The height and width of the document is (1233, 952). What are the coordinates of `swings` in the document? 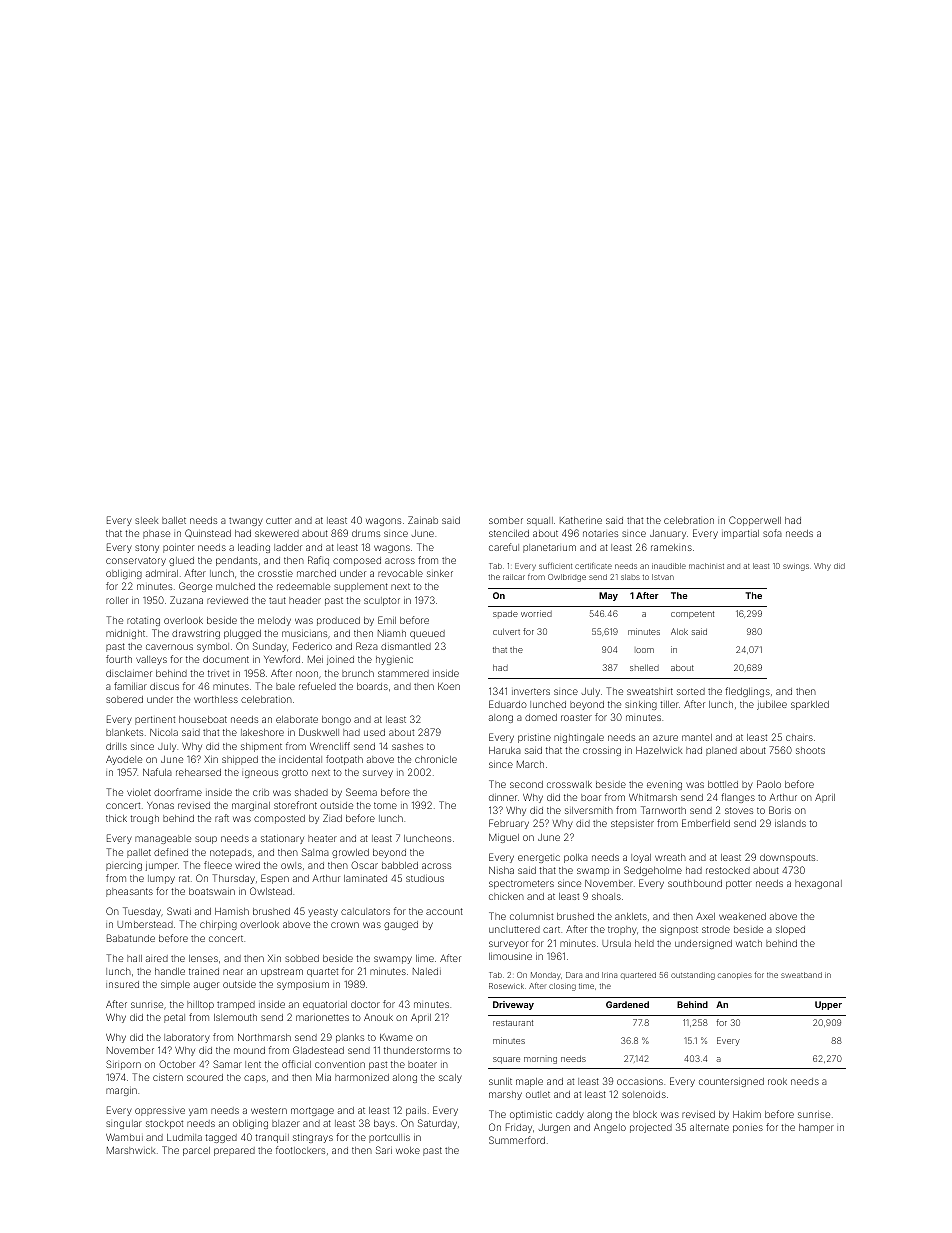 It's located at (796, 567).
